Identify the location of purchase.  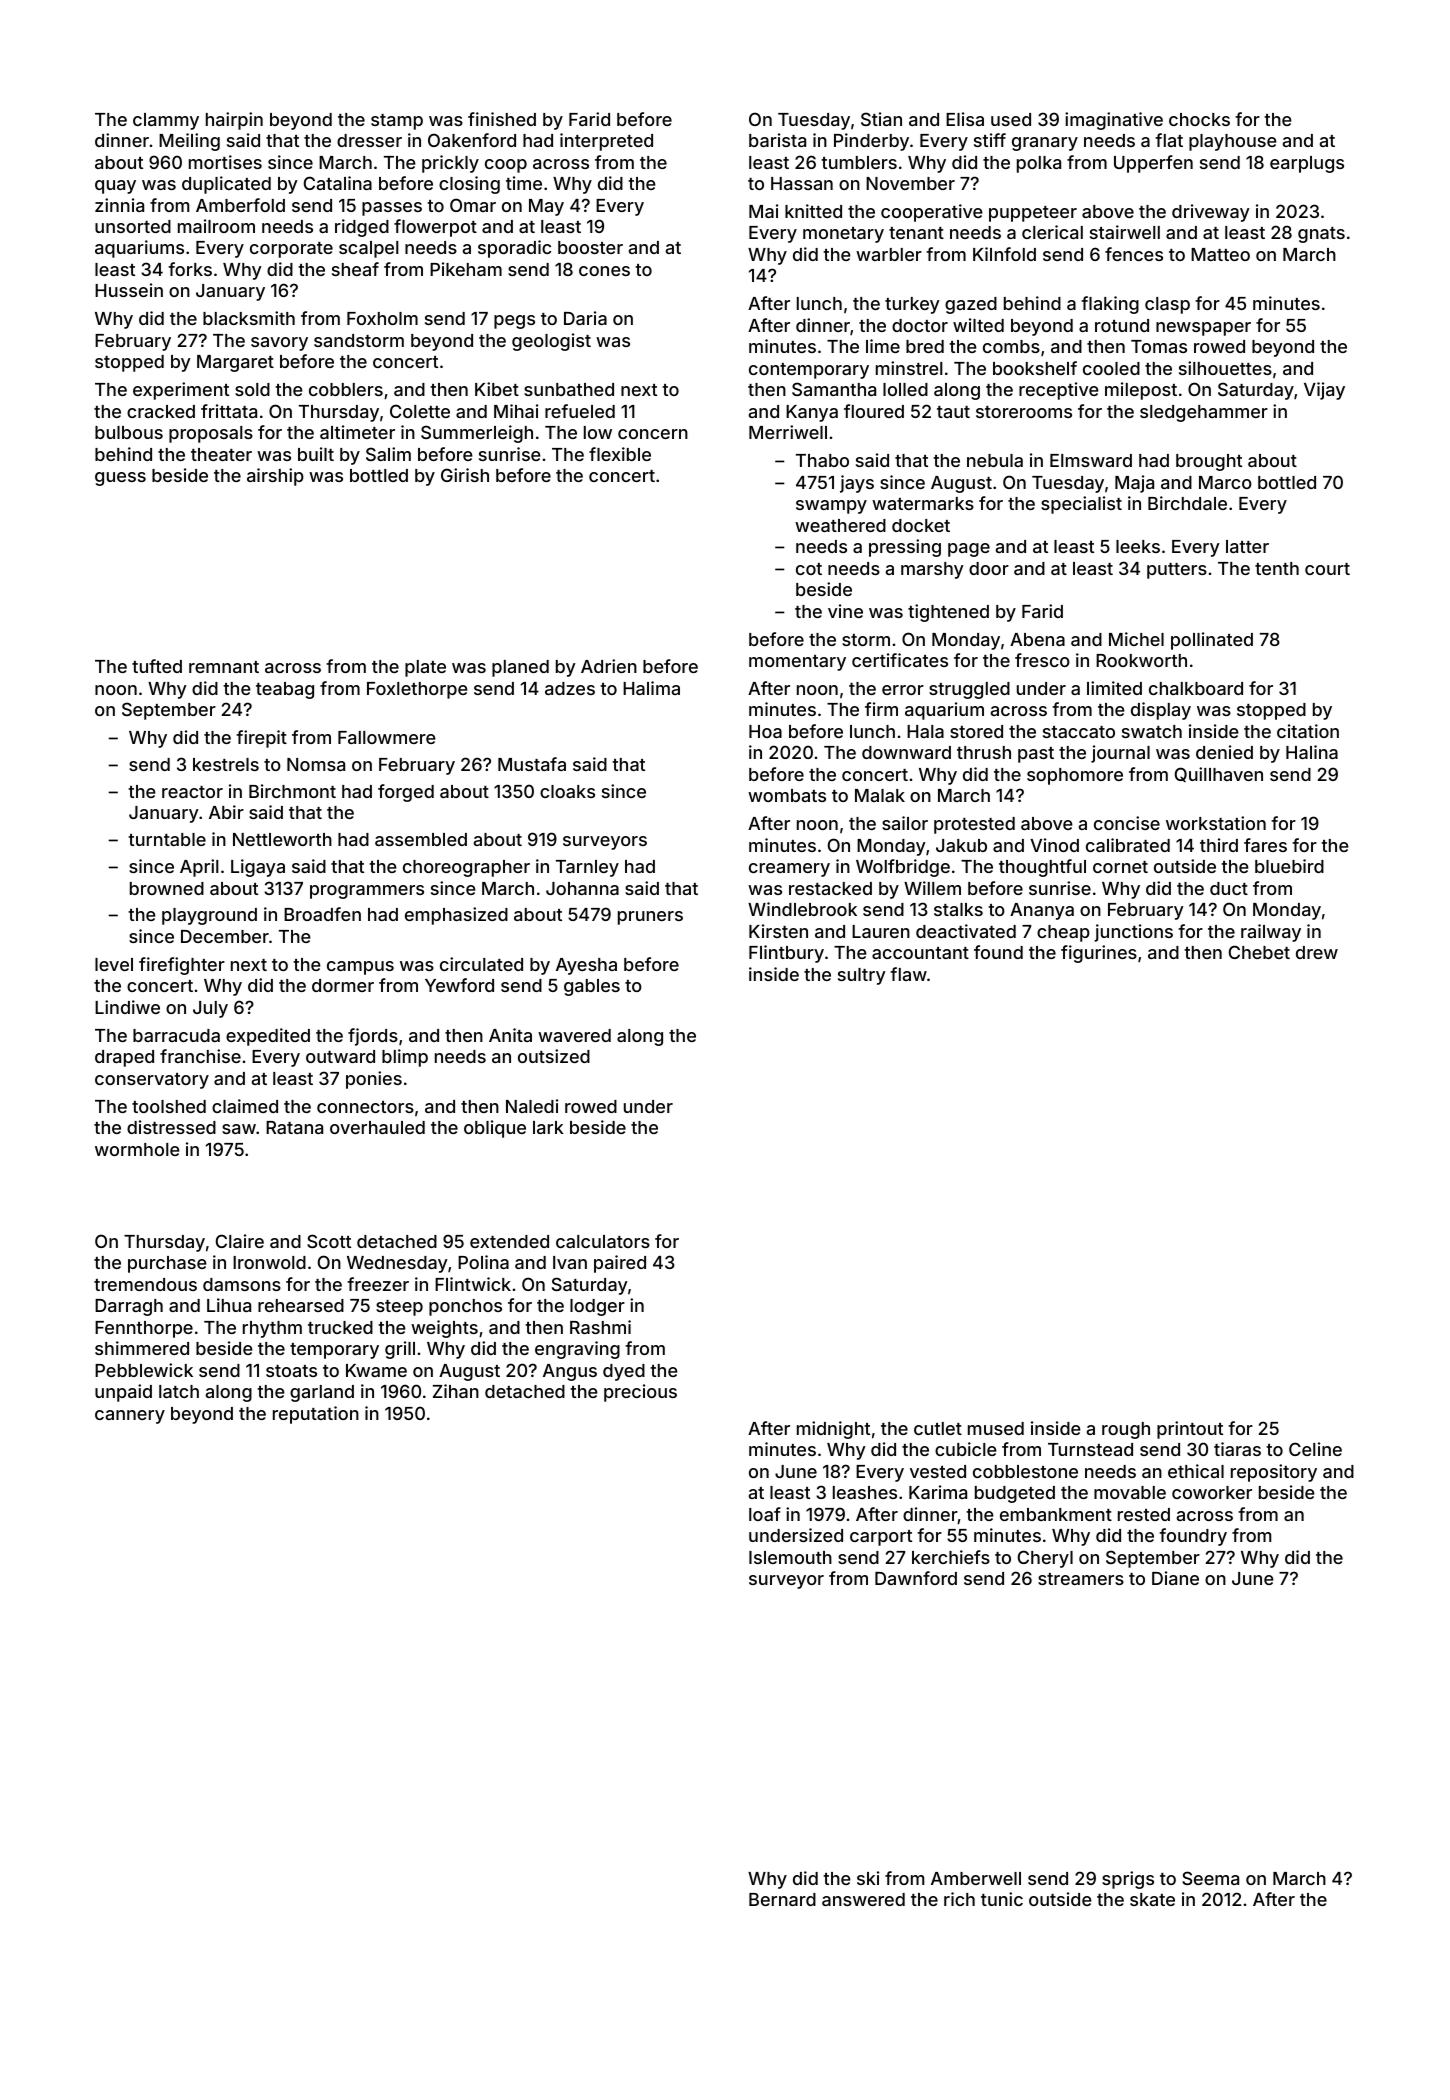
(167, 1264).
